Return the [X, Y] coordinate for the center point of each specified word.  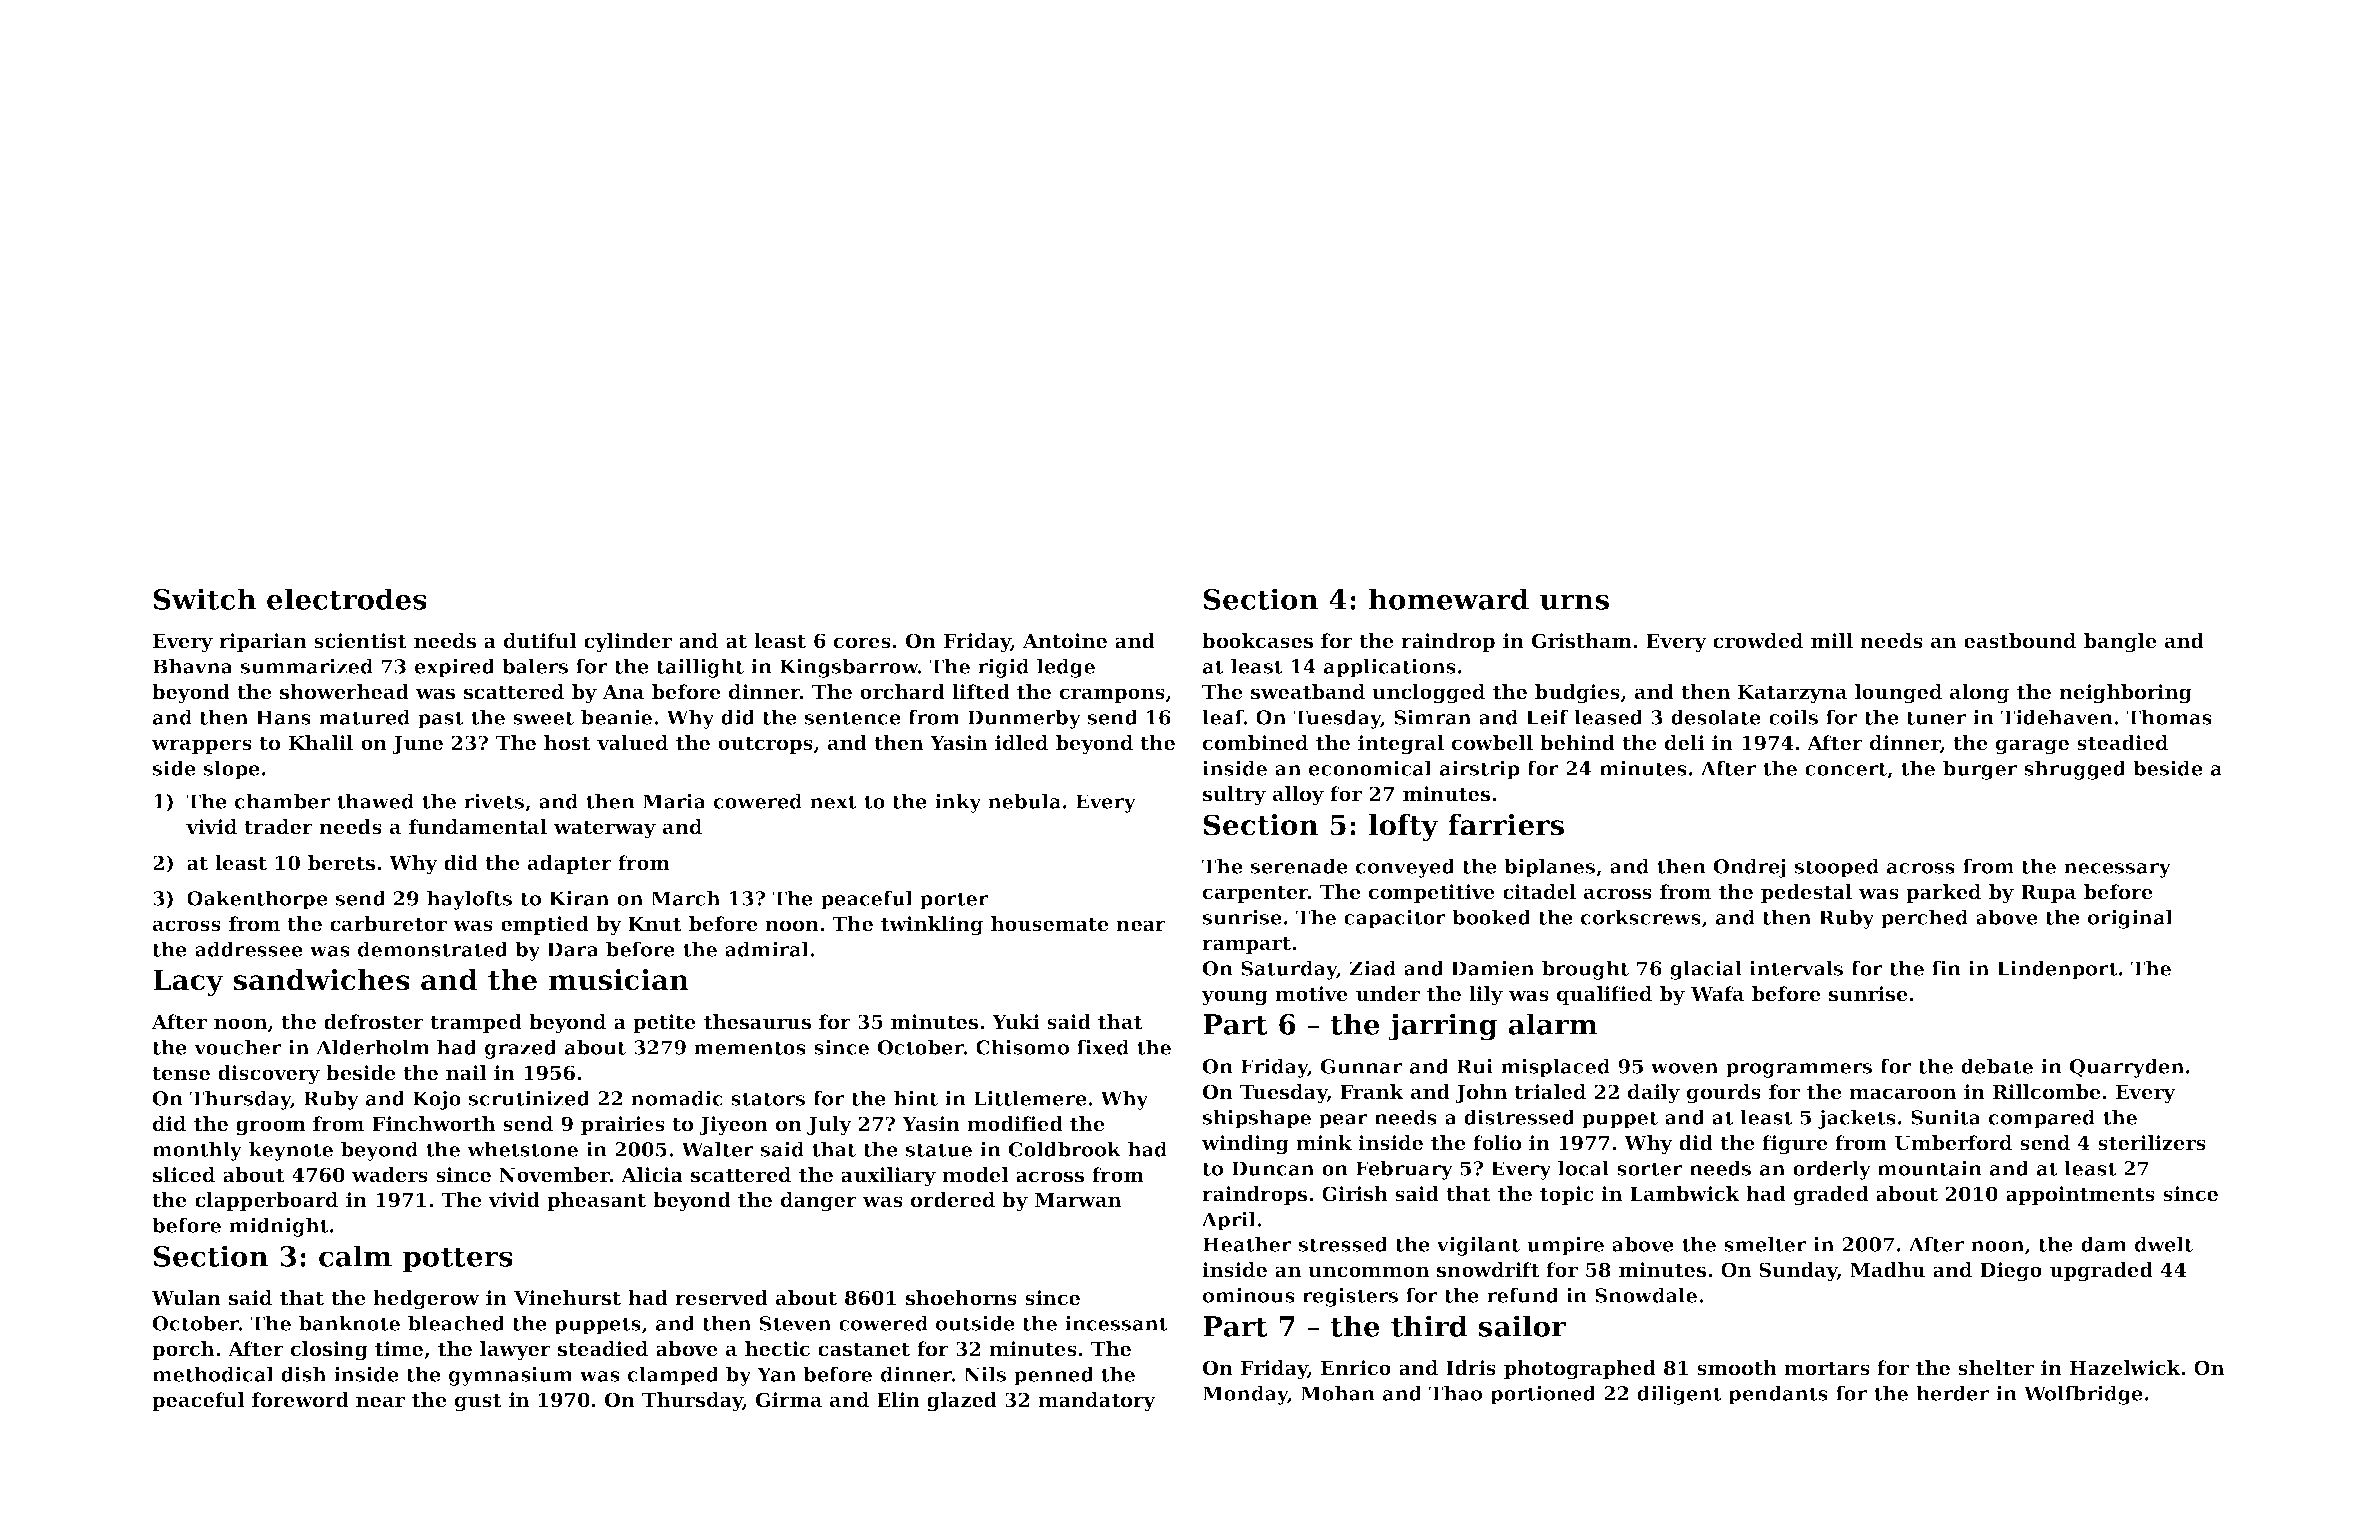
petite [664, 1023]
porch [183, 1350]
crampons [1112, 695]
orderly [1832, 1170]
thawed [375, 801]
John [1481, 1093]
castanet [864, 1350]
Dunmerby [1024, 719]
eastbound [2020, 641]
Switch [205, 599]
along [1979, 694]
